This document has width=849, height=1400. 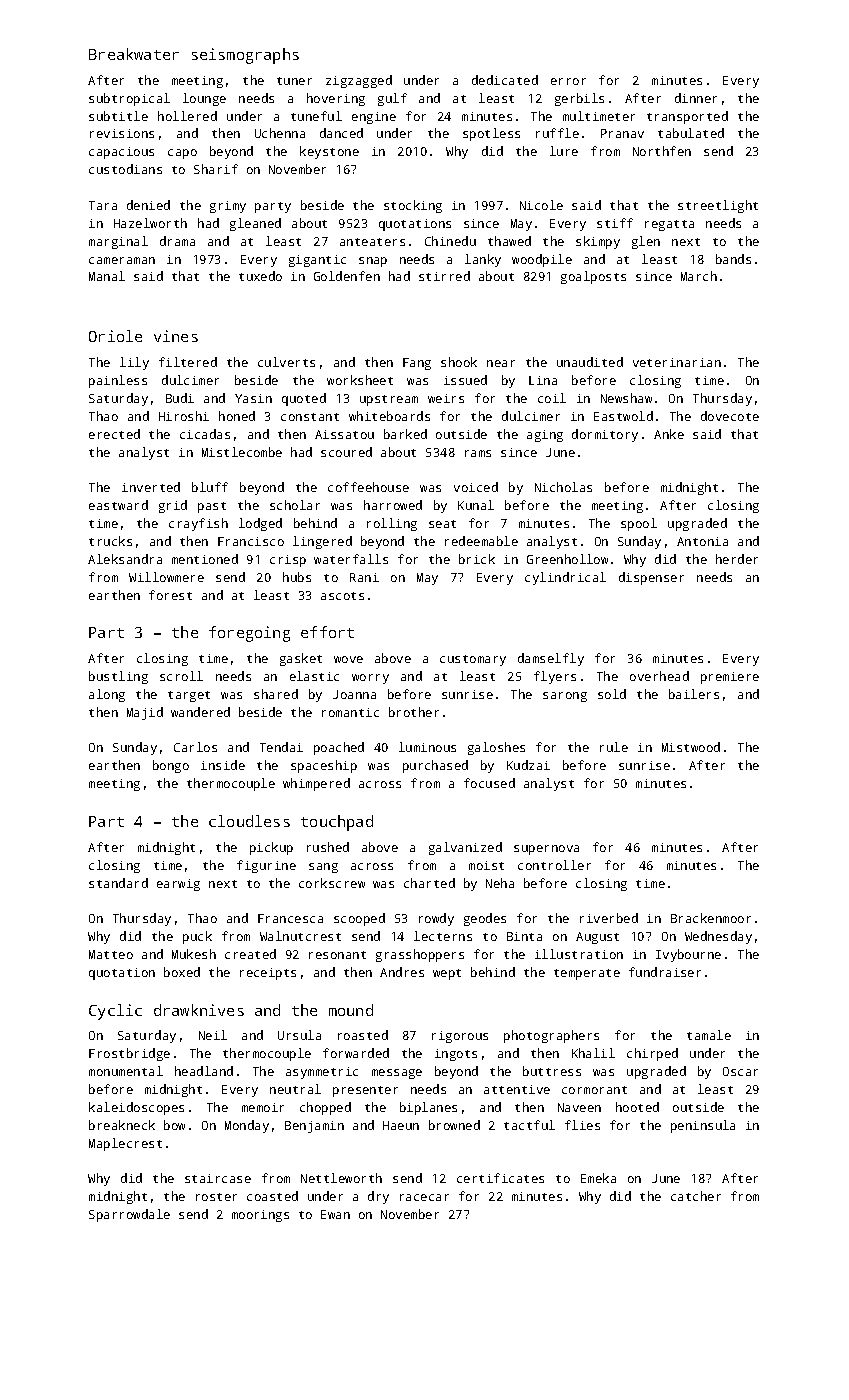 I want to click on Andres, so click(x=402, y=972).
